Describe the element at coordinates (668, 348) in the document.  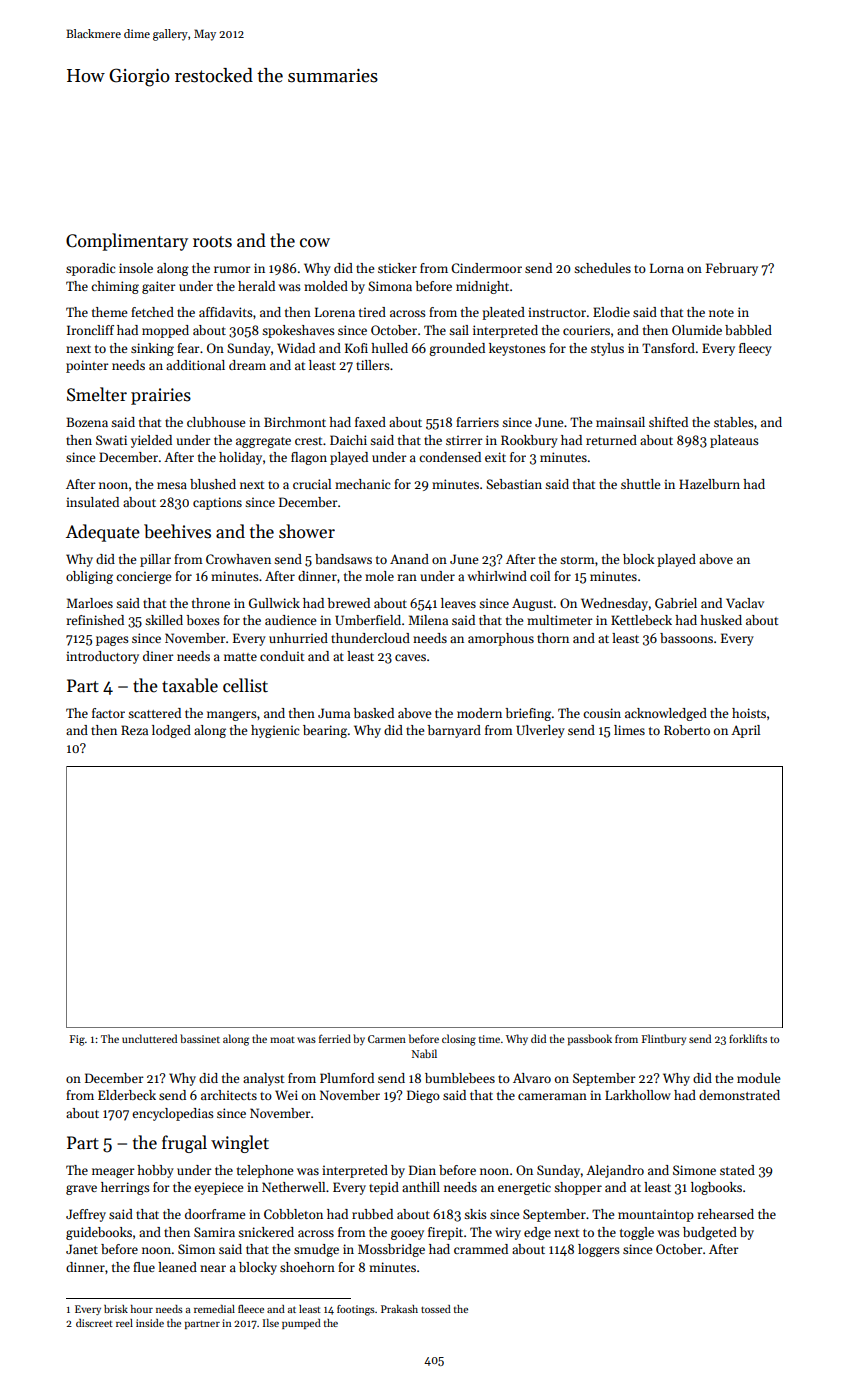
I see `Tansford` at that location.
